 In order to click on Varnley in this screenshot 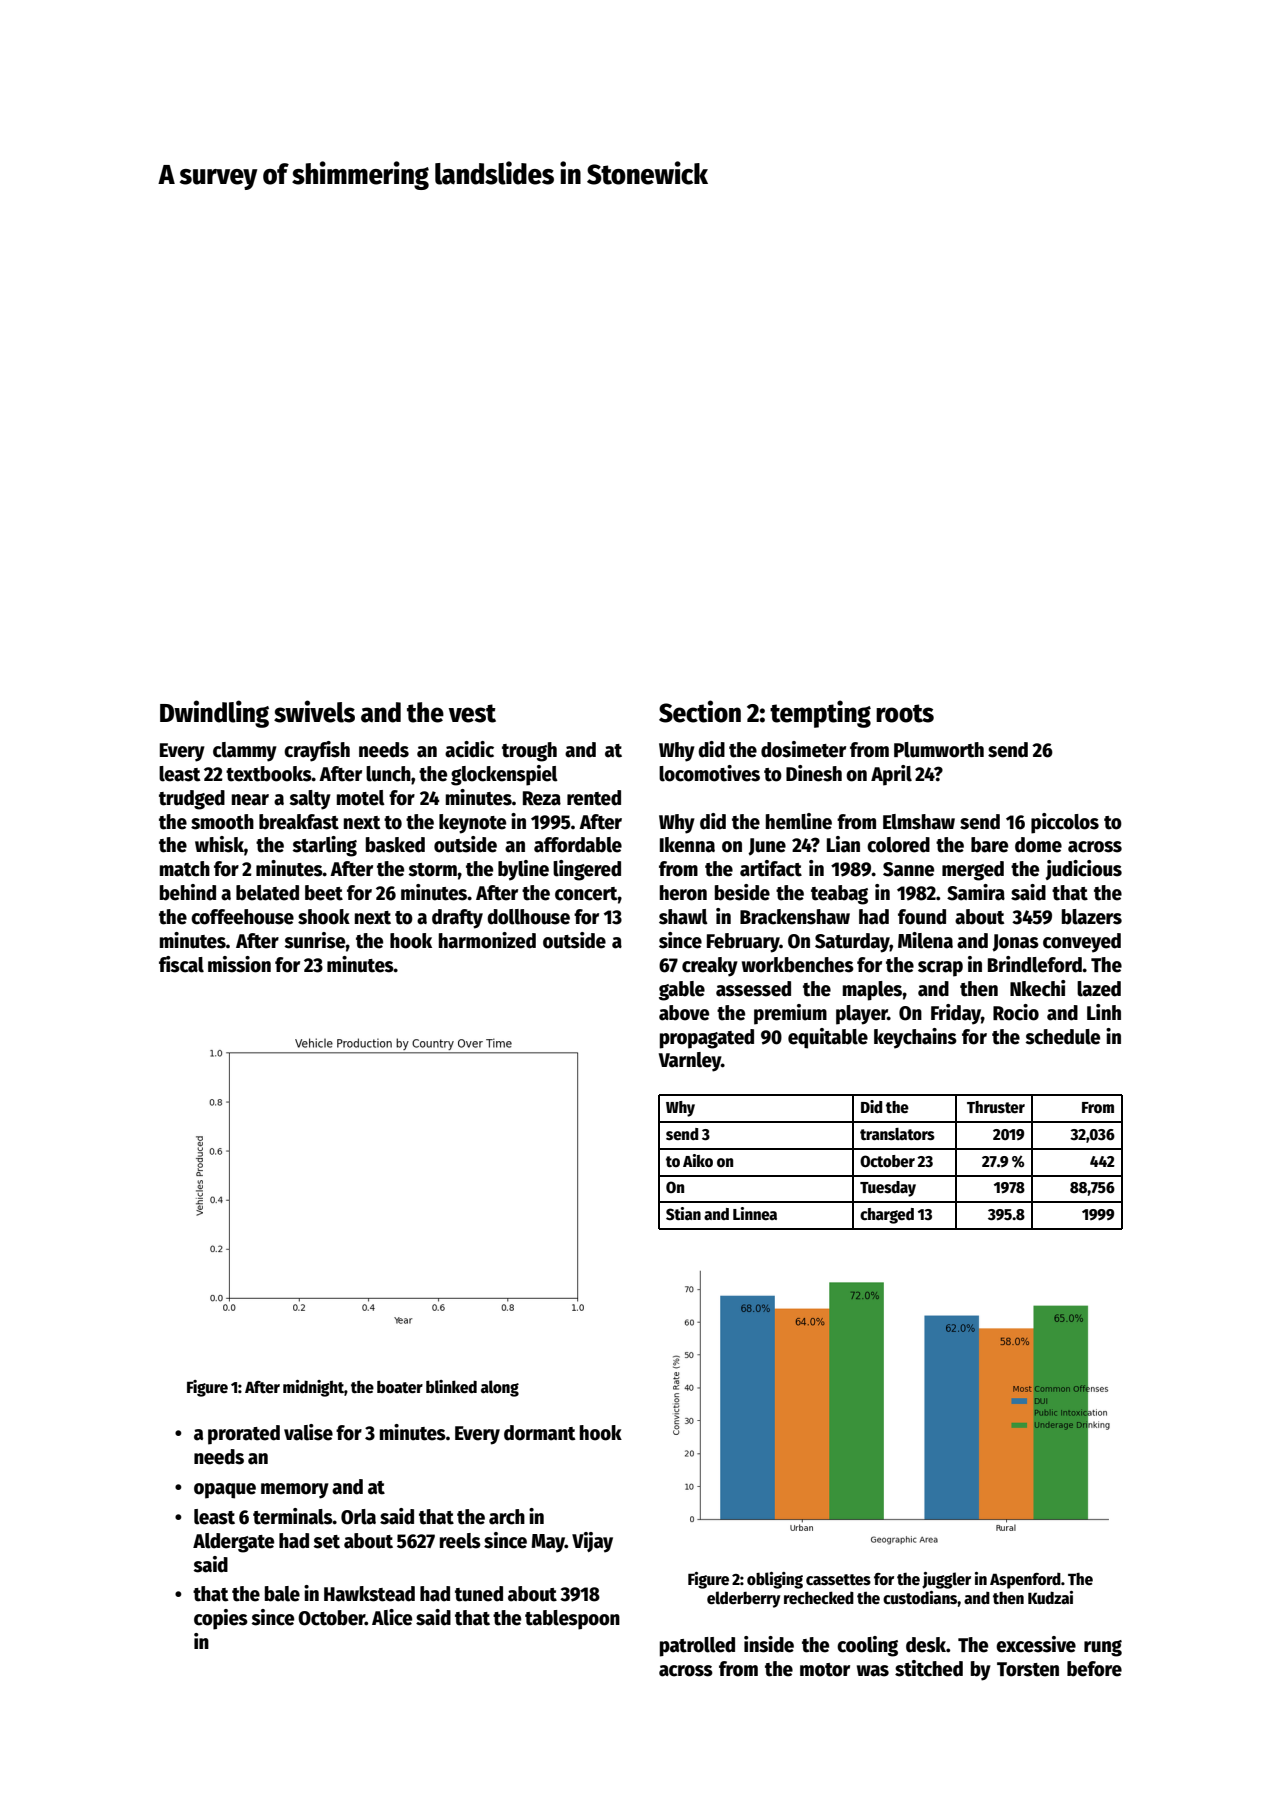, I will do `click(690, 1062)`.
